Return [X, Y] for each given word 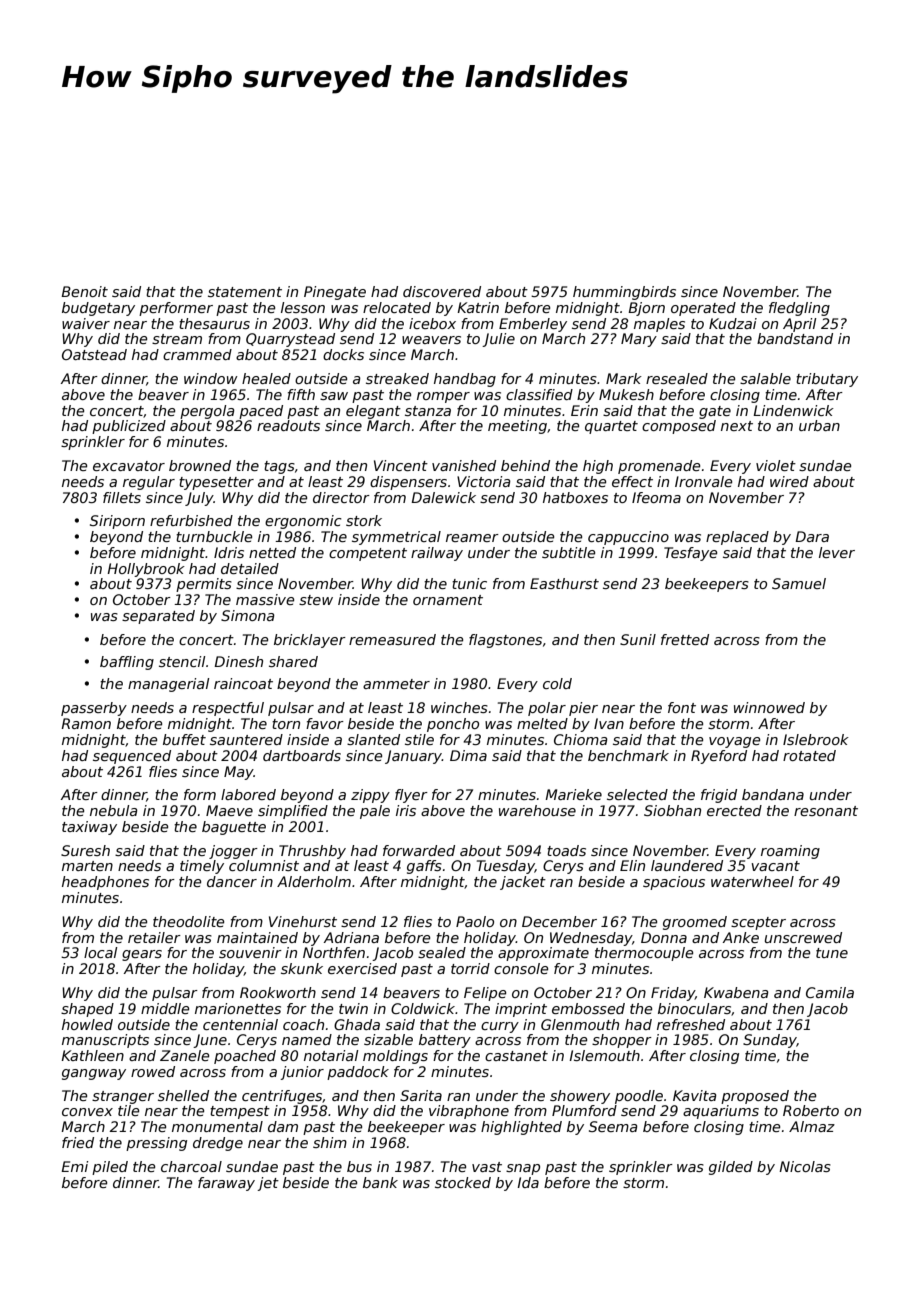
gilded [731, 1168]
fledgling [799, 309]
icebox [432, 323]
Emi [74, 1166]
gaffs [424, 867]
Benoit [84, 291]
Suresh [85, 850]
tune [832, 953]
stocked [463, 1182]
